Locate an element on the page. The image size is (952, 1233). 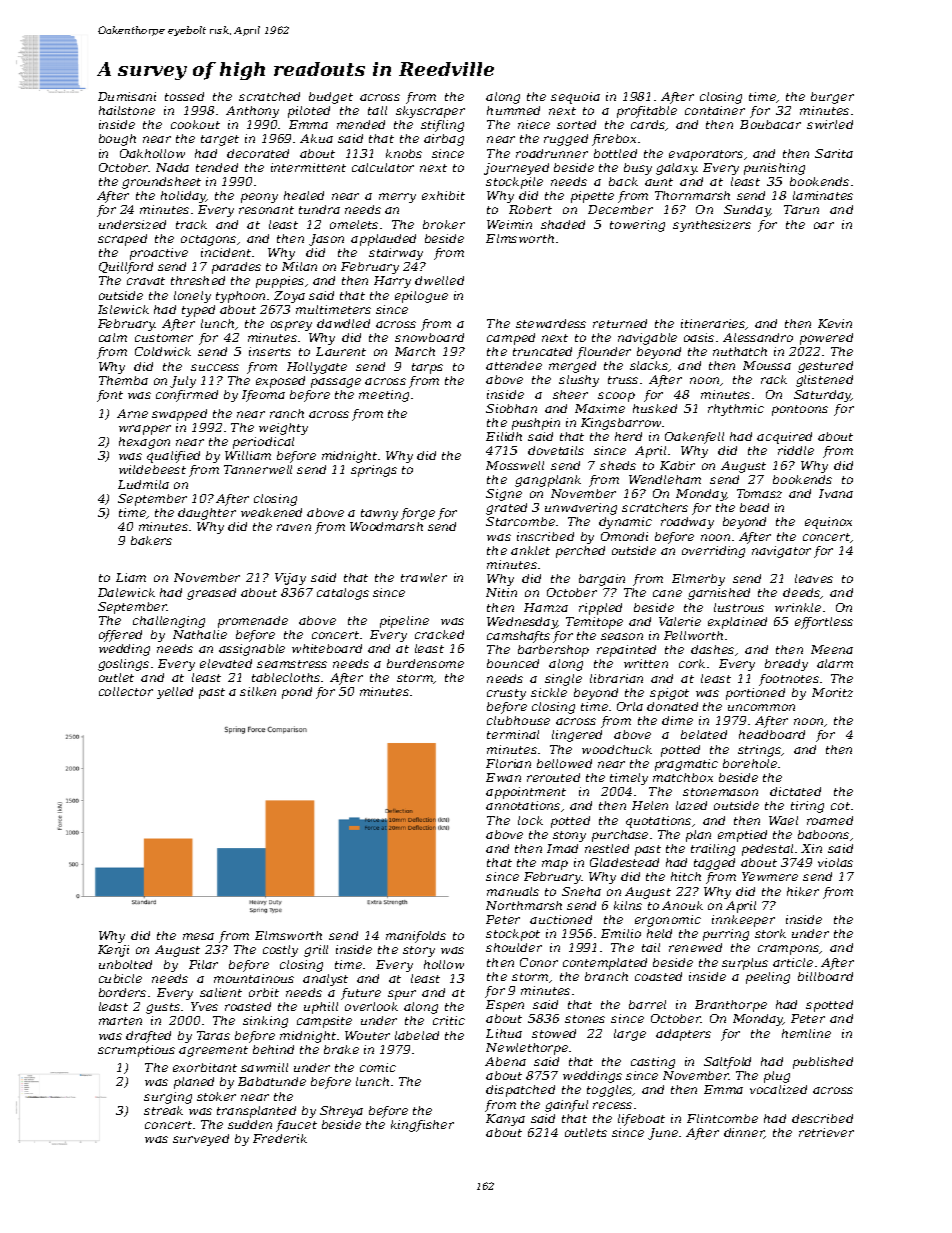
camped is located at coordinates (511, 339).
